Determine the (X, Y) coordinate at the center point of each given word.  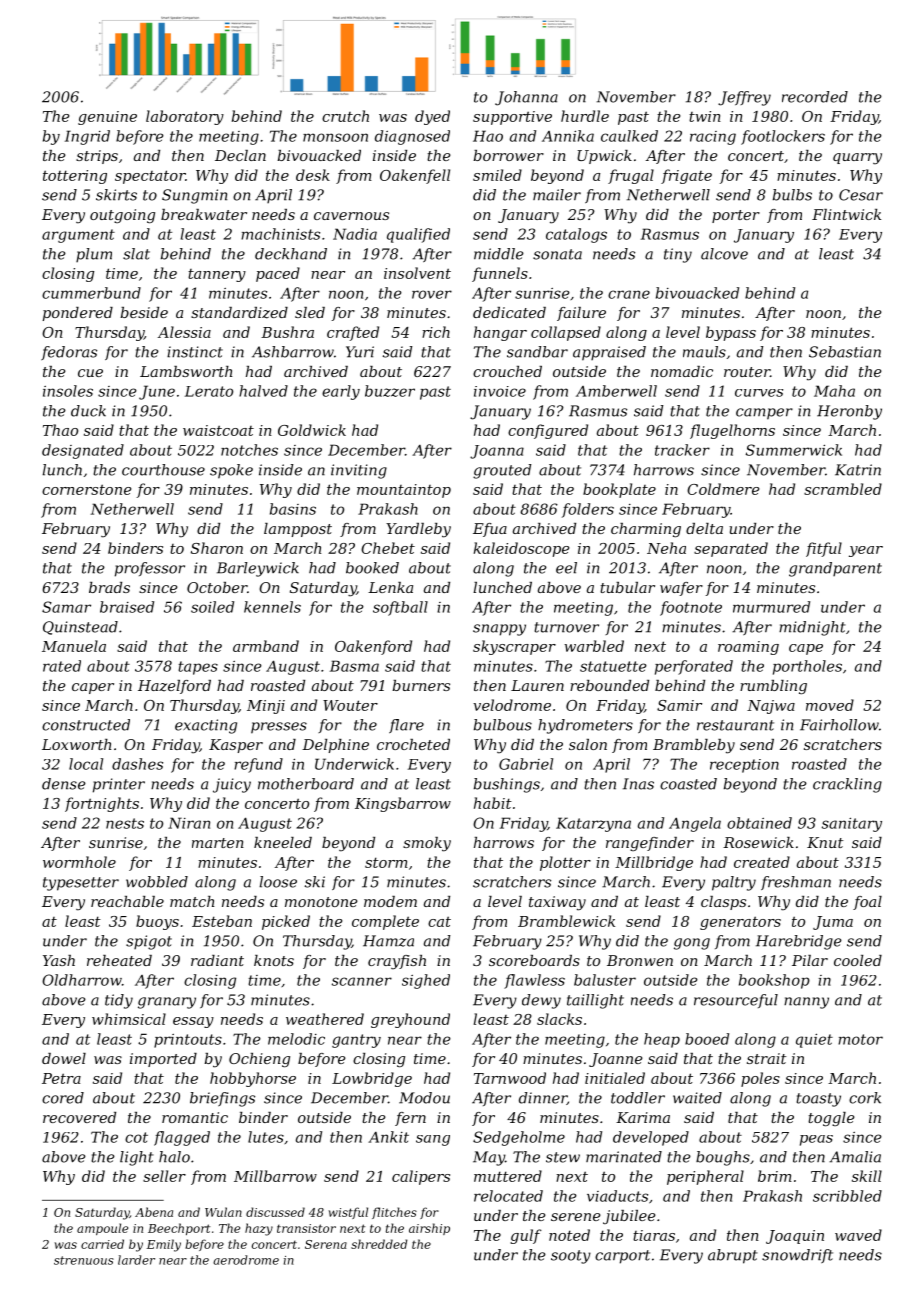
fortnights (102, 804)
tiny (678, 255)
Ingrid (87, 137)
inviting (359, 471)
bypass (731, 333)
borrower (508, 155)
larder (136, 1260)
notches (249, 450)
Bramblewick (566, 921)
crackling (847, 785)
